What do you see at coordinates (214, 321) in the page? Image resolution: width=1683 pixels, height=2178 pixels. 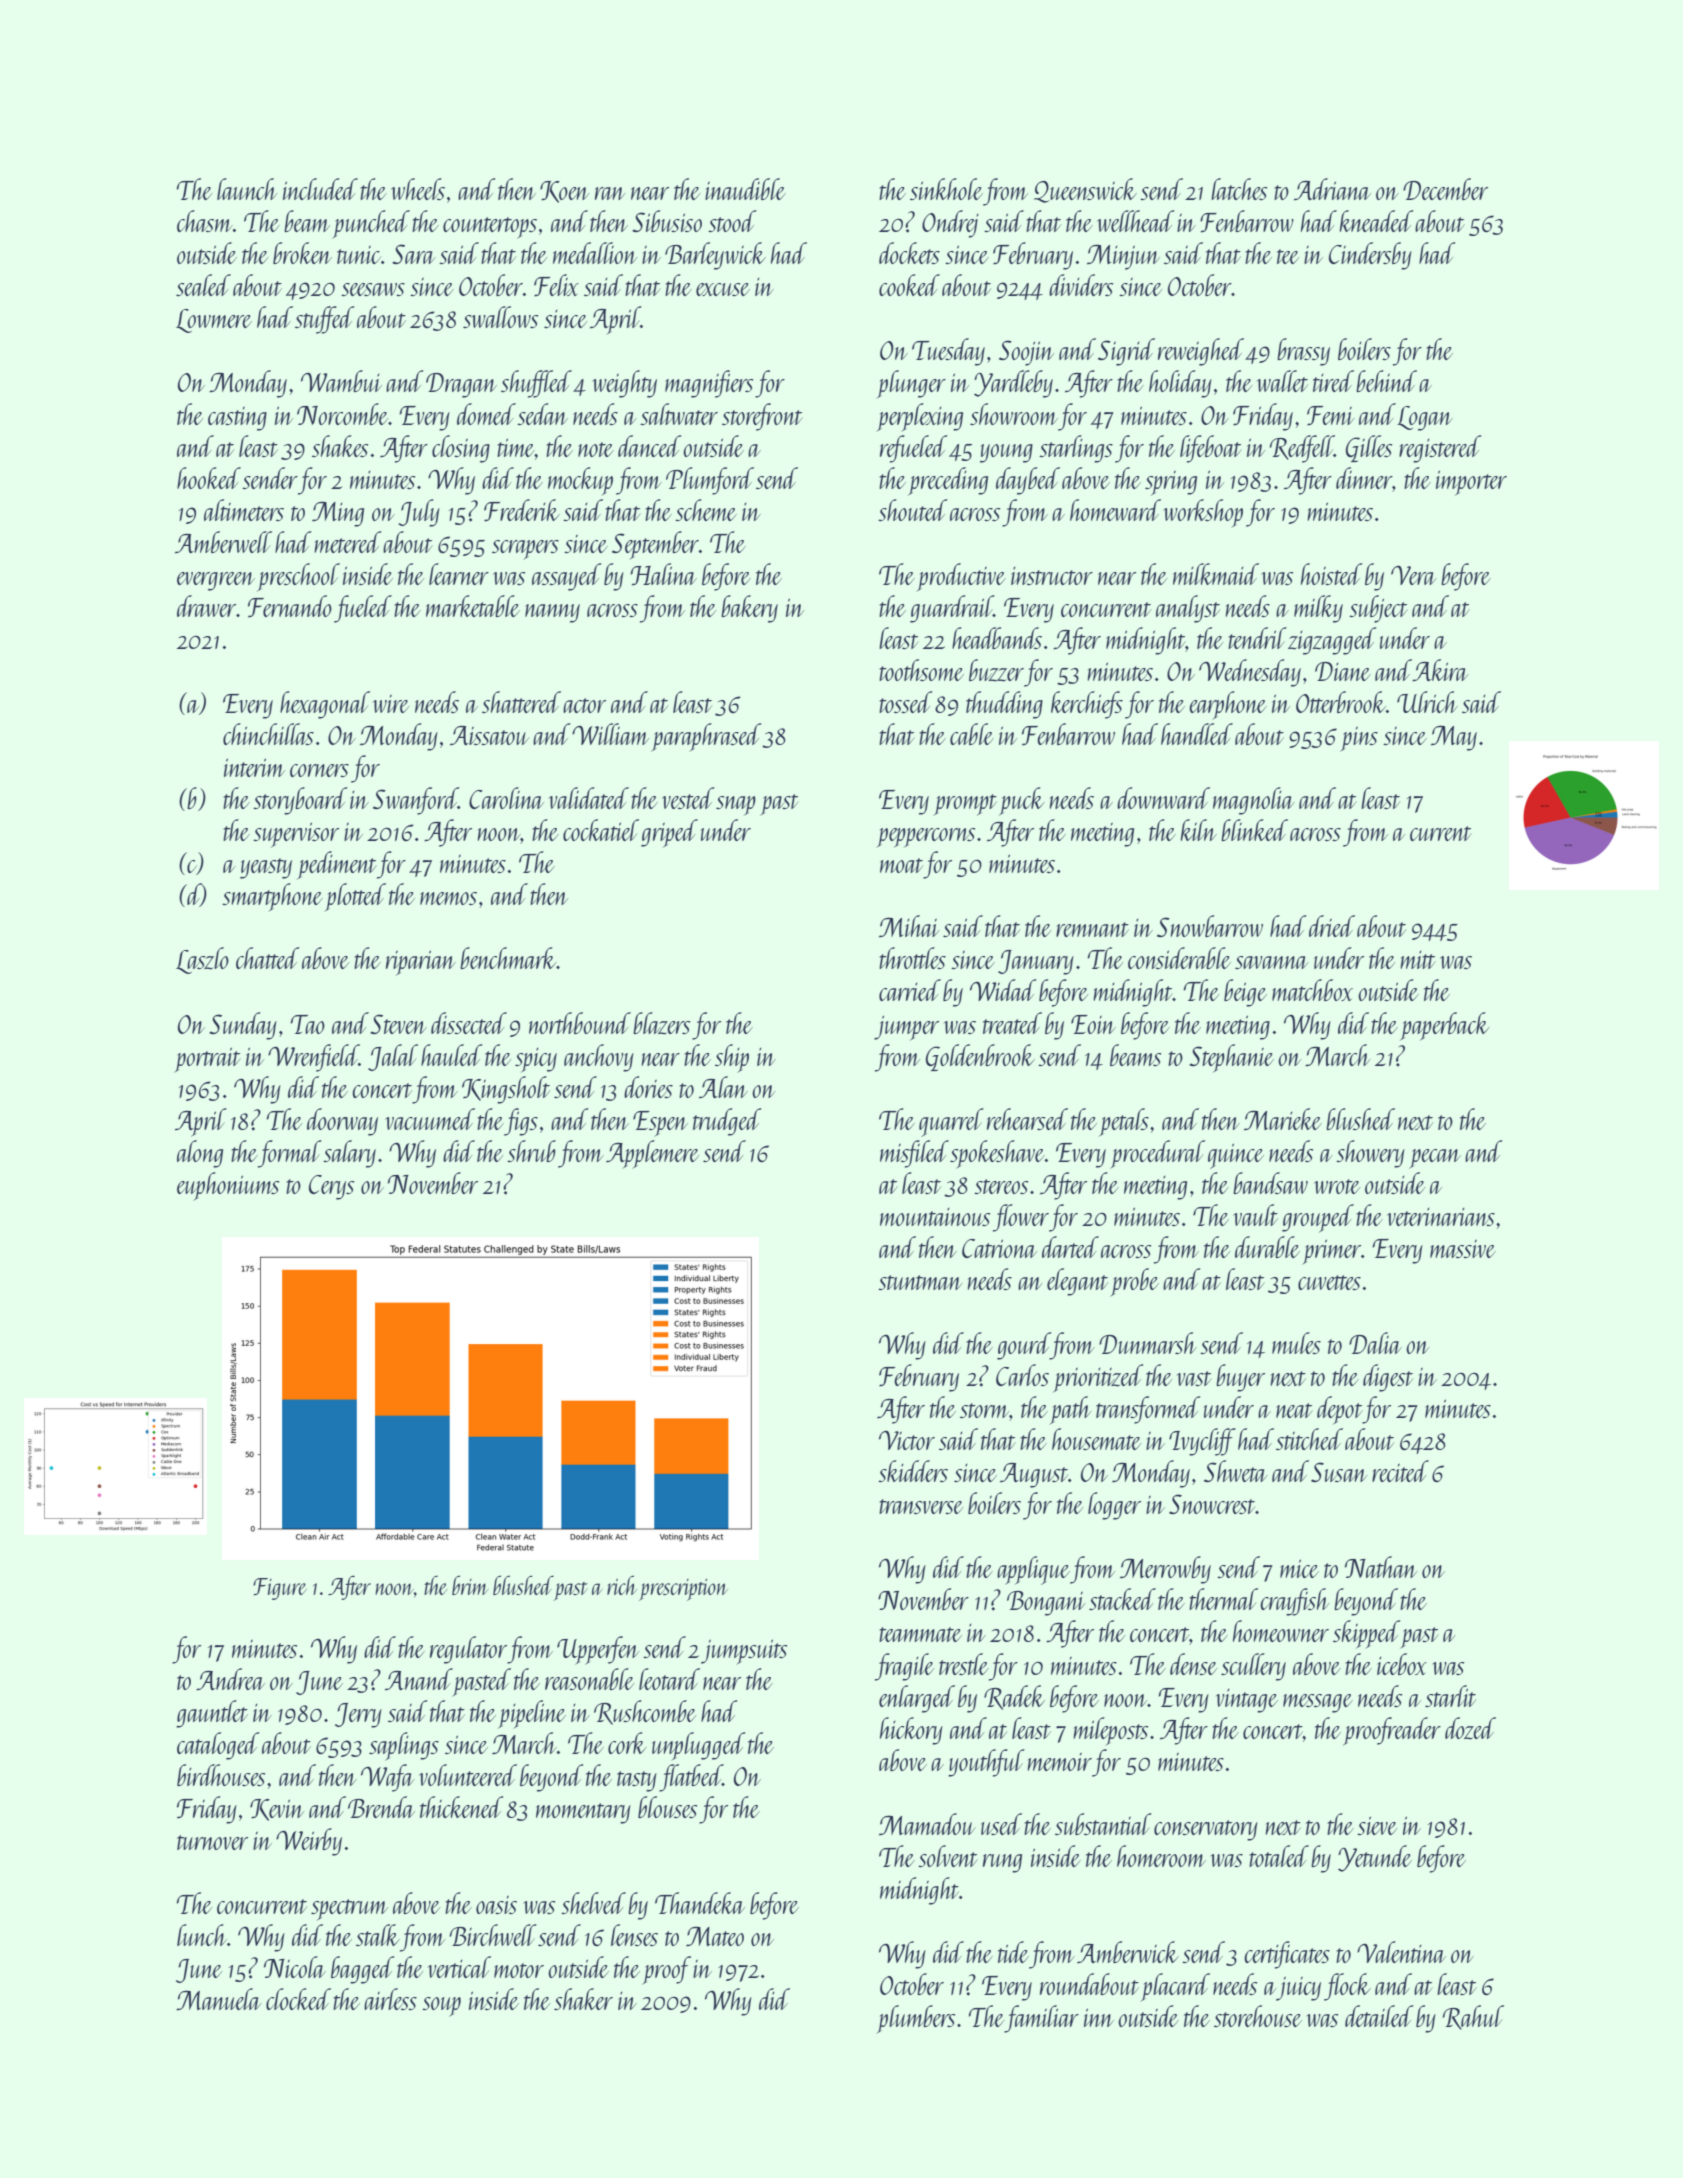 I see `Lowmere` at bounding box center [214, 321].
